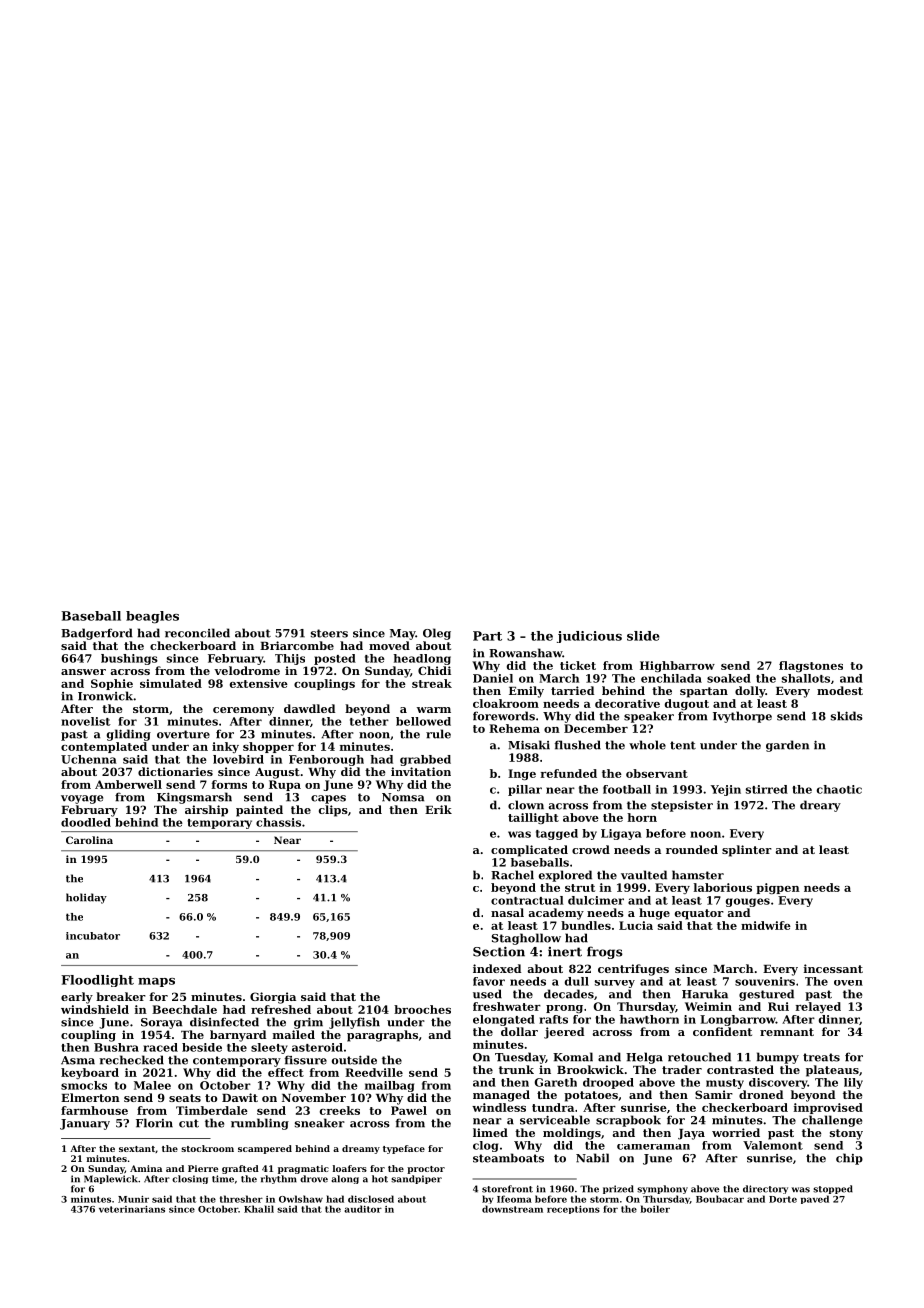 Image resolution: width=924 pixels, height=1308 pixels. Describe the element at coordinates (286, 1072) in the page. I see `effect` at that location.
